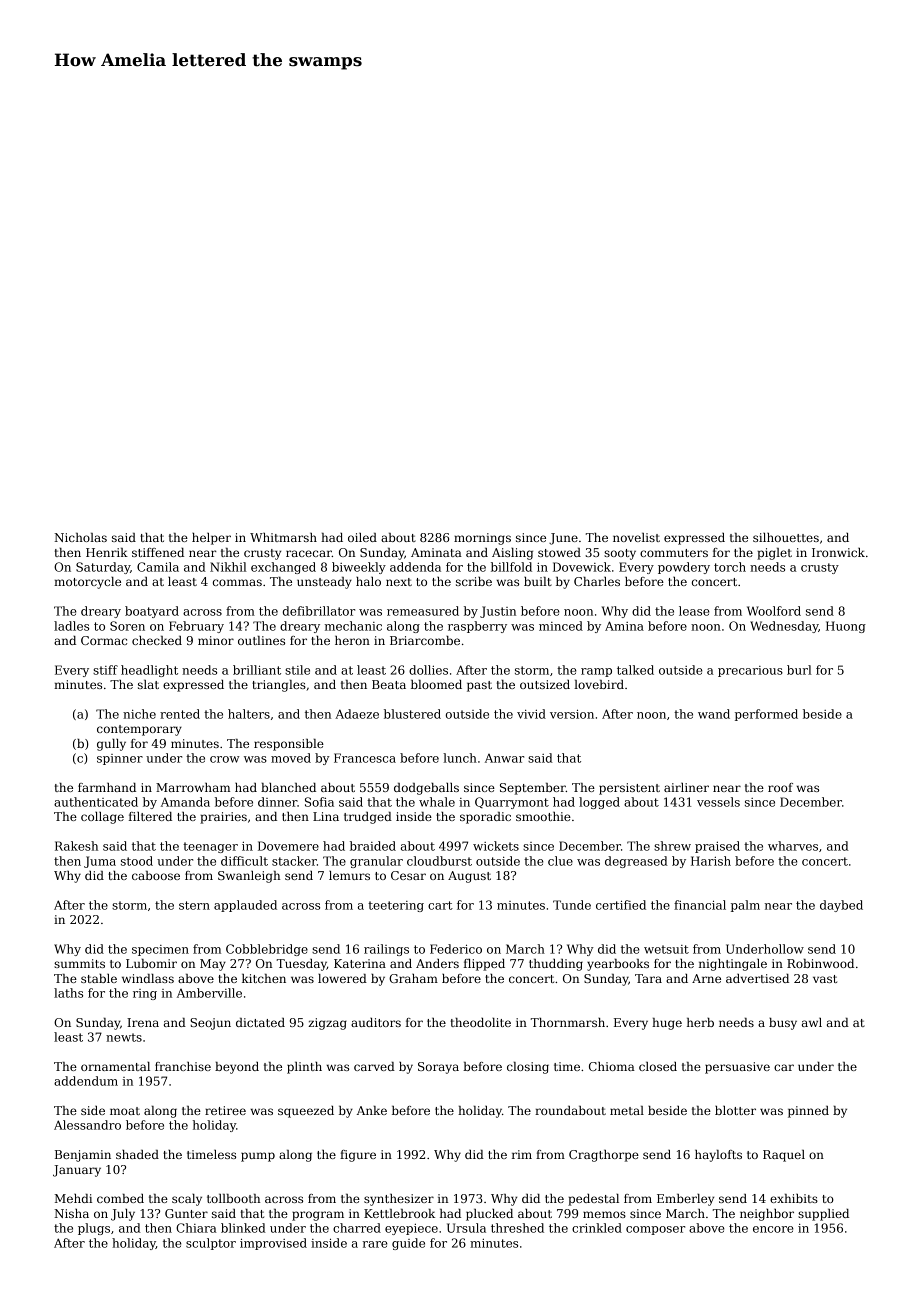 The width and height of the page is (924, 1308). Describe the element at coordinates (77, 1171) in the page. I see `January` at that location.
